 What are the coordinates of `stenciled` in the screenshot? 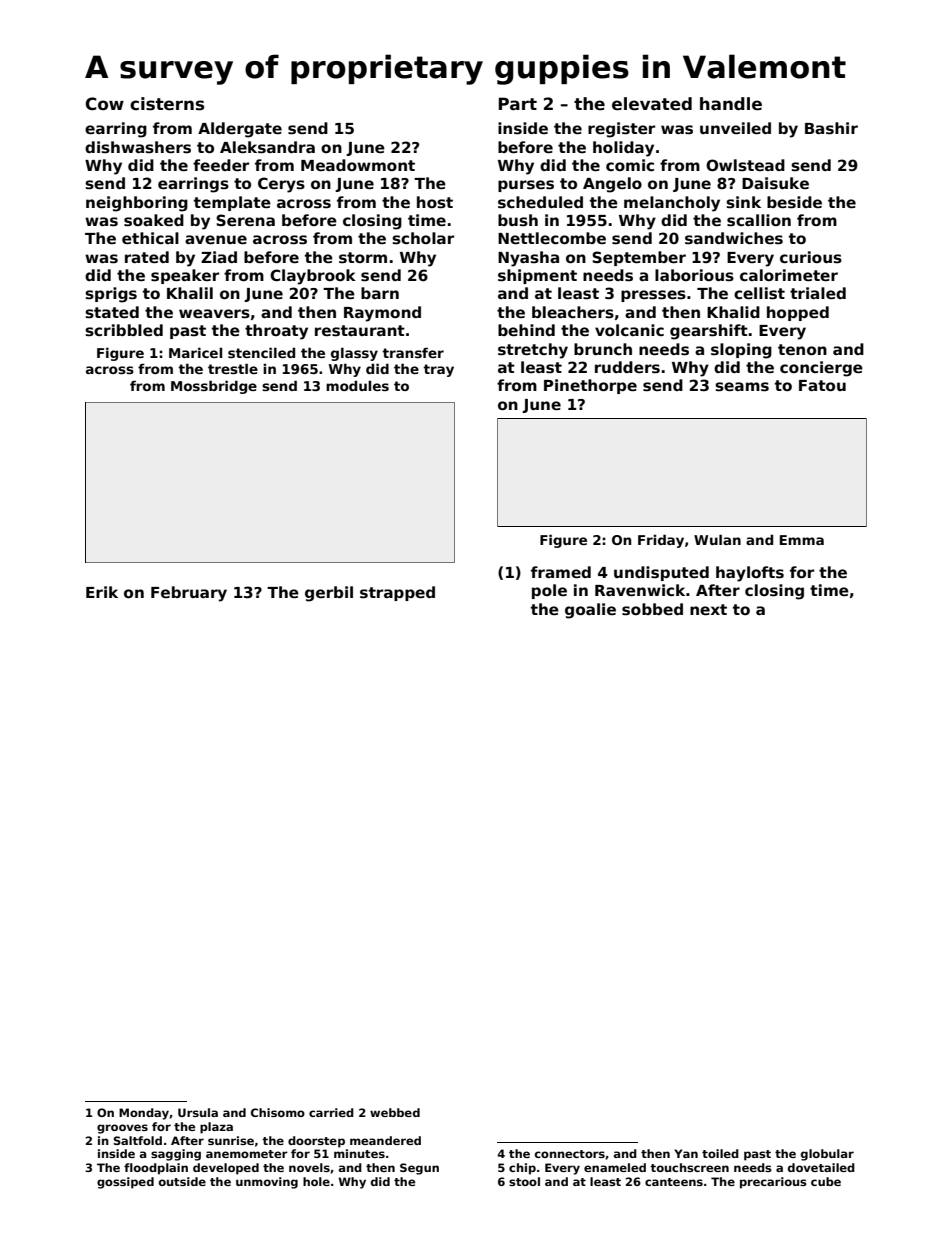 It's located at (261, 352).
